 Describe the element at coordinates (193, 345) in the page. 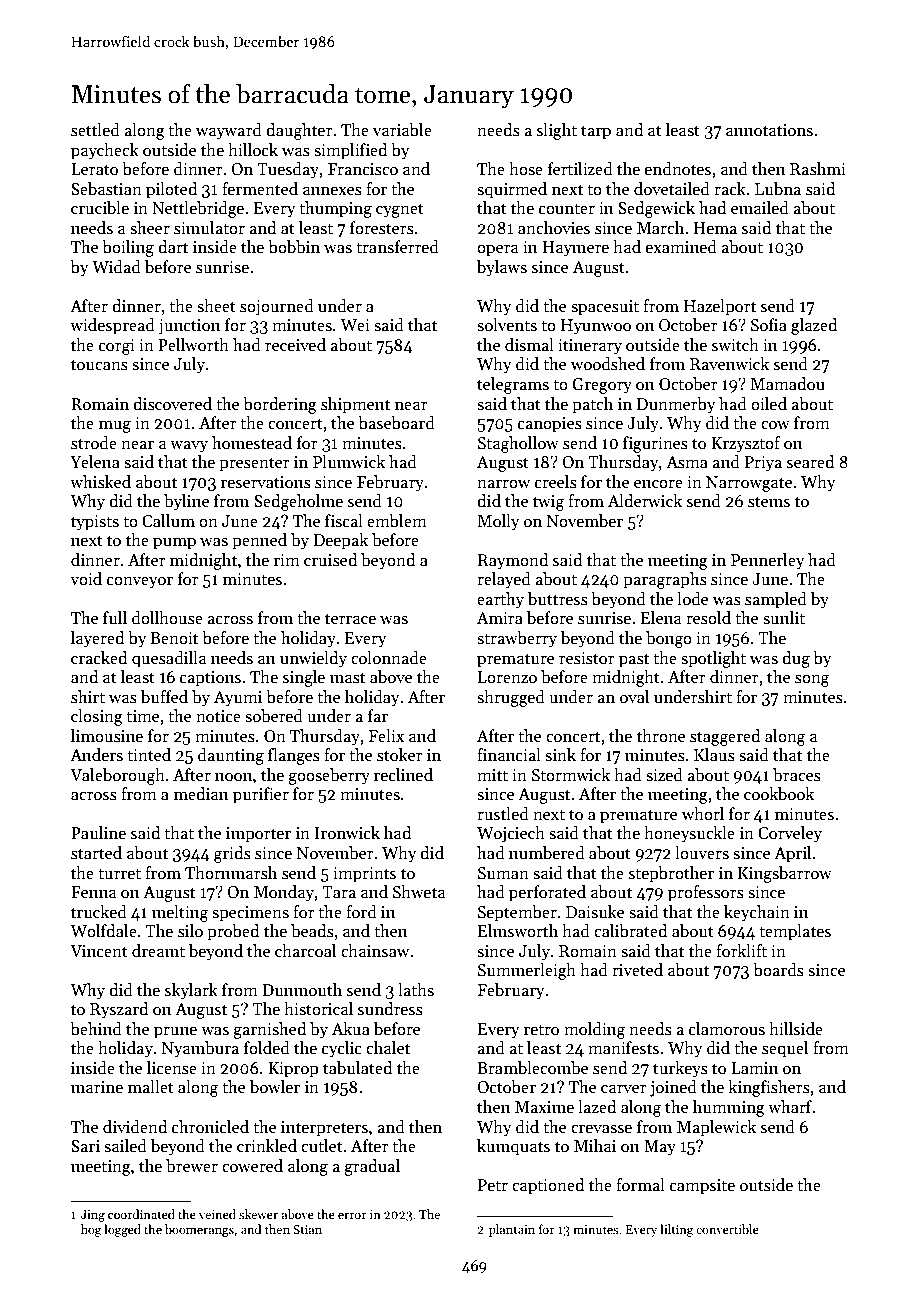

I see `Pellworth` at that location.
